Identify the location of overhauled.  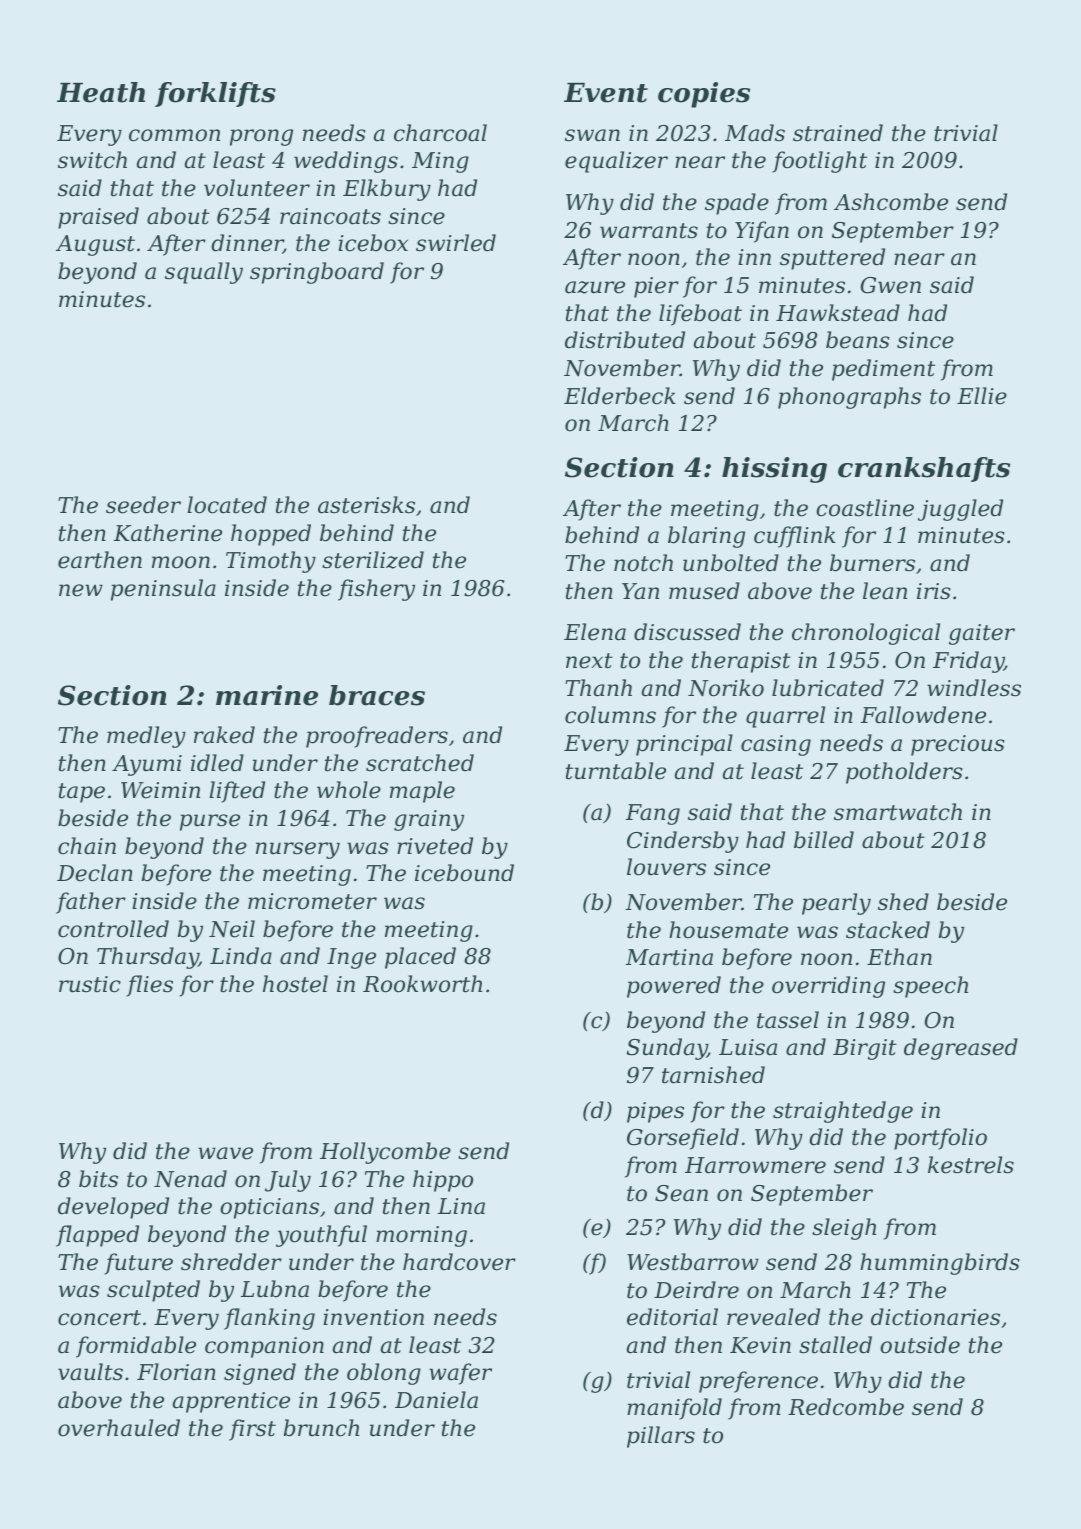
(119, 1428).
